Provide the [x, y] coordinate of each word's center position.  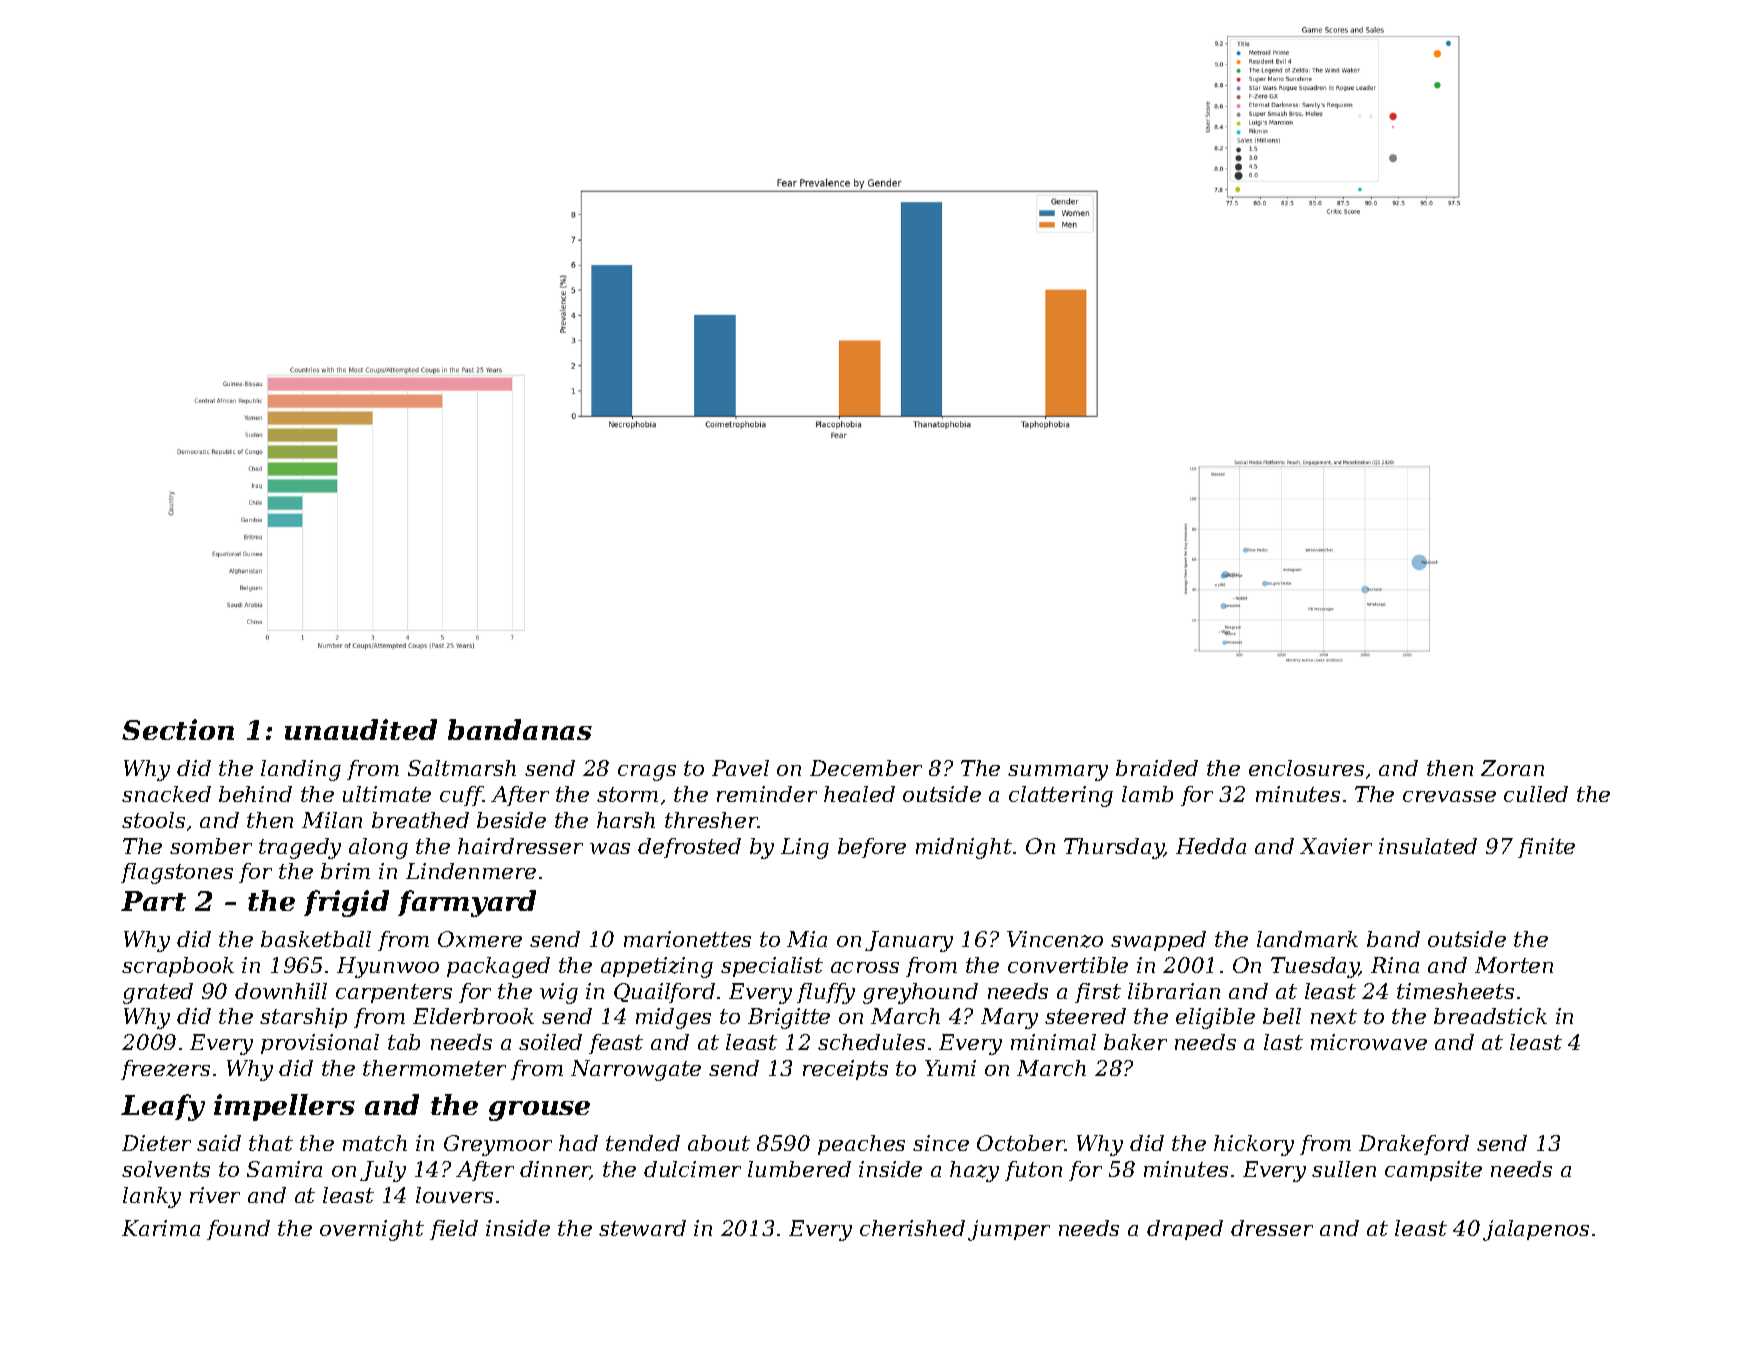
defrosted [689, 848]
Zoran [1512, 768]
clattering [1061, 796]
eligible [1215, 1018]
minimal [1053, 1042]
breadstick [1490, 1016]
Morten [1514, 965]
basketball [316, 939]
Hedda [1211, 846]
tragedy [300, 848]
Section [178, 729]
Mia [807, 939]
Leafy [163, 1107]
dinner [555, 1170]
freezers [165, 1070]
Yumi [950, 1068]
